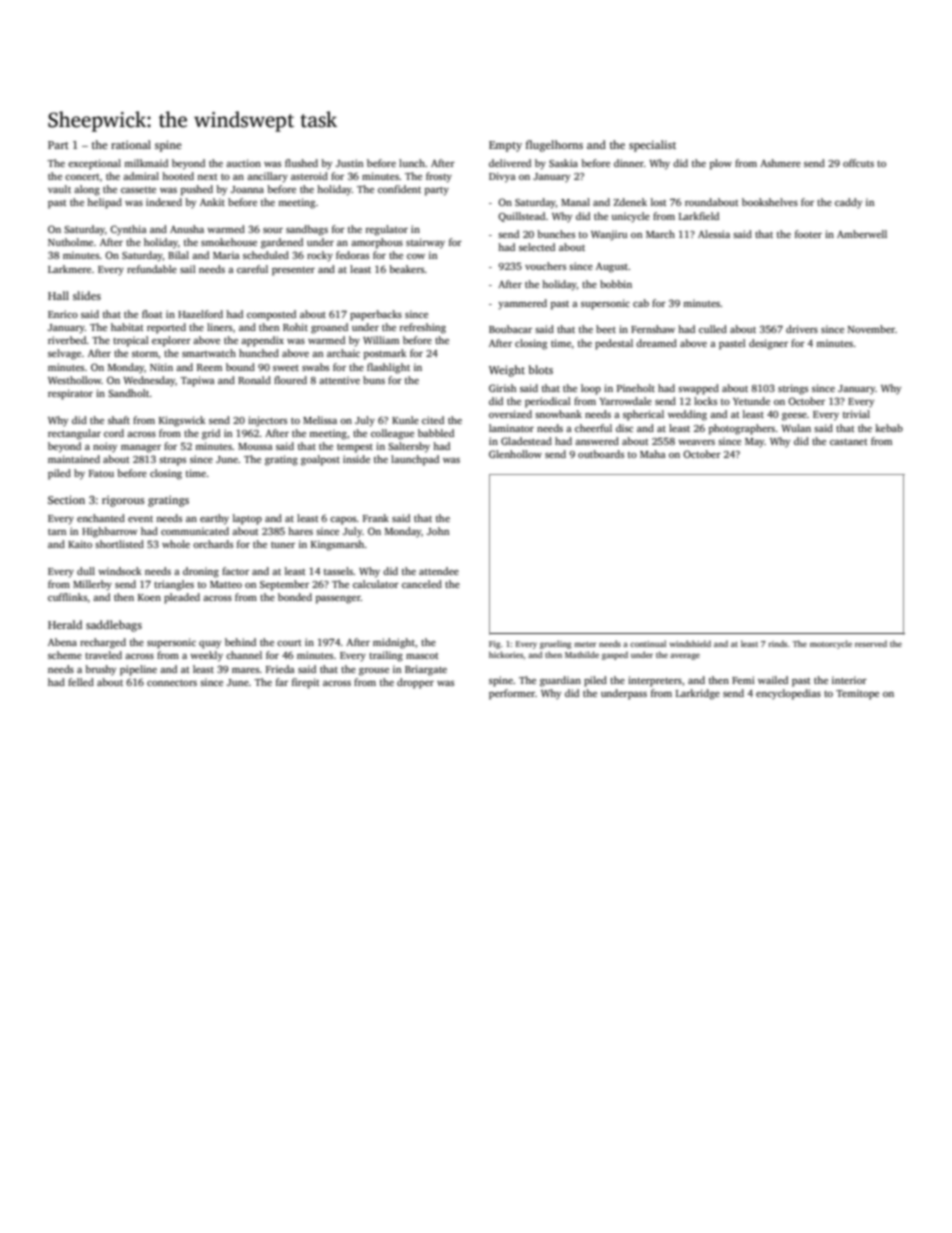 The width and height of the screenshot is (952, 1233). Describe the element at coordinates (293, 271) in the screenshot. I see `presenter` at that location.
